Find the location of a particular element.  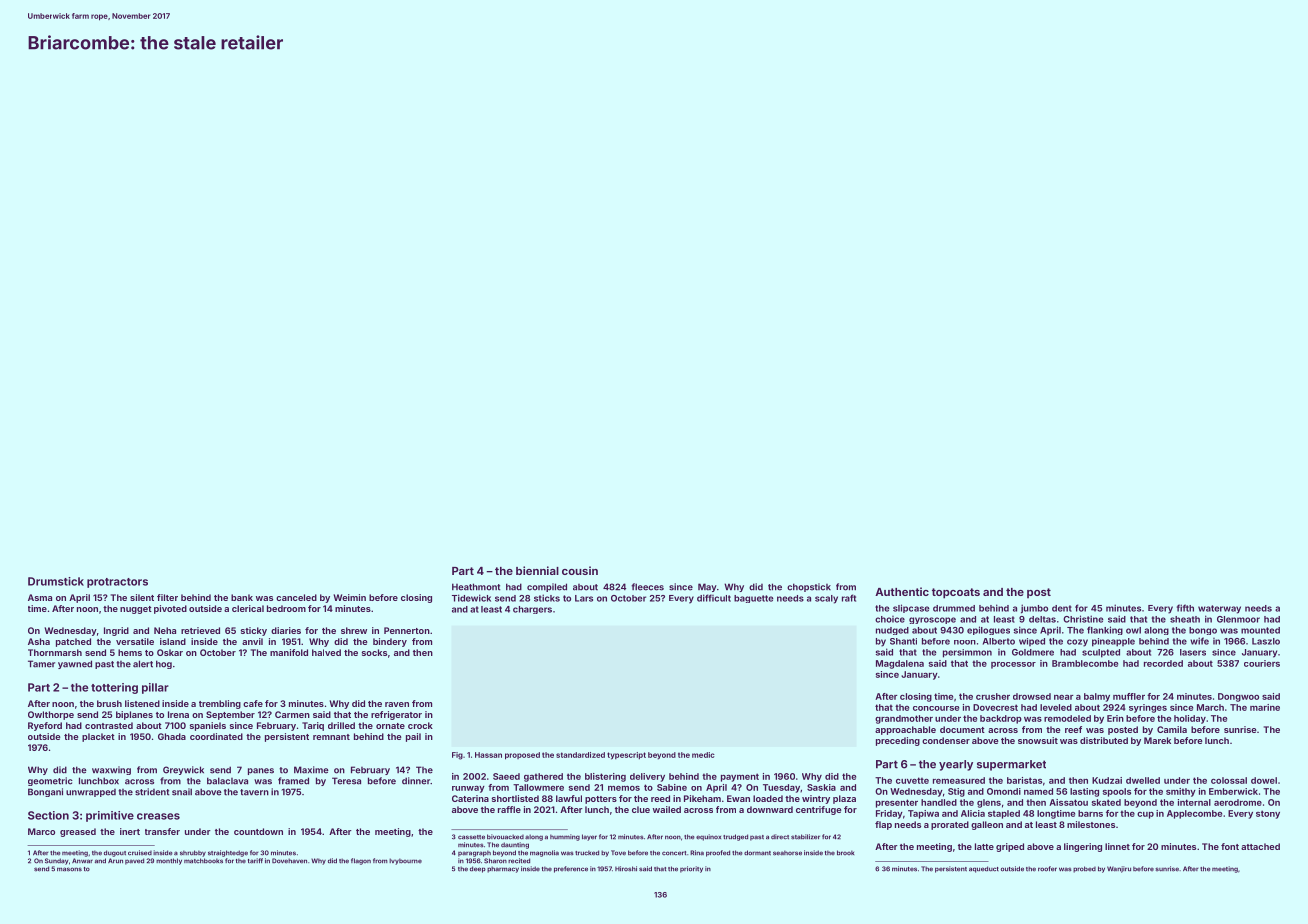

Marek is located at coordinates (1157, 740).
